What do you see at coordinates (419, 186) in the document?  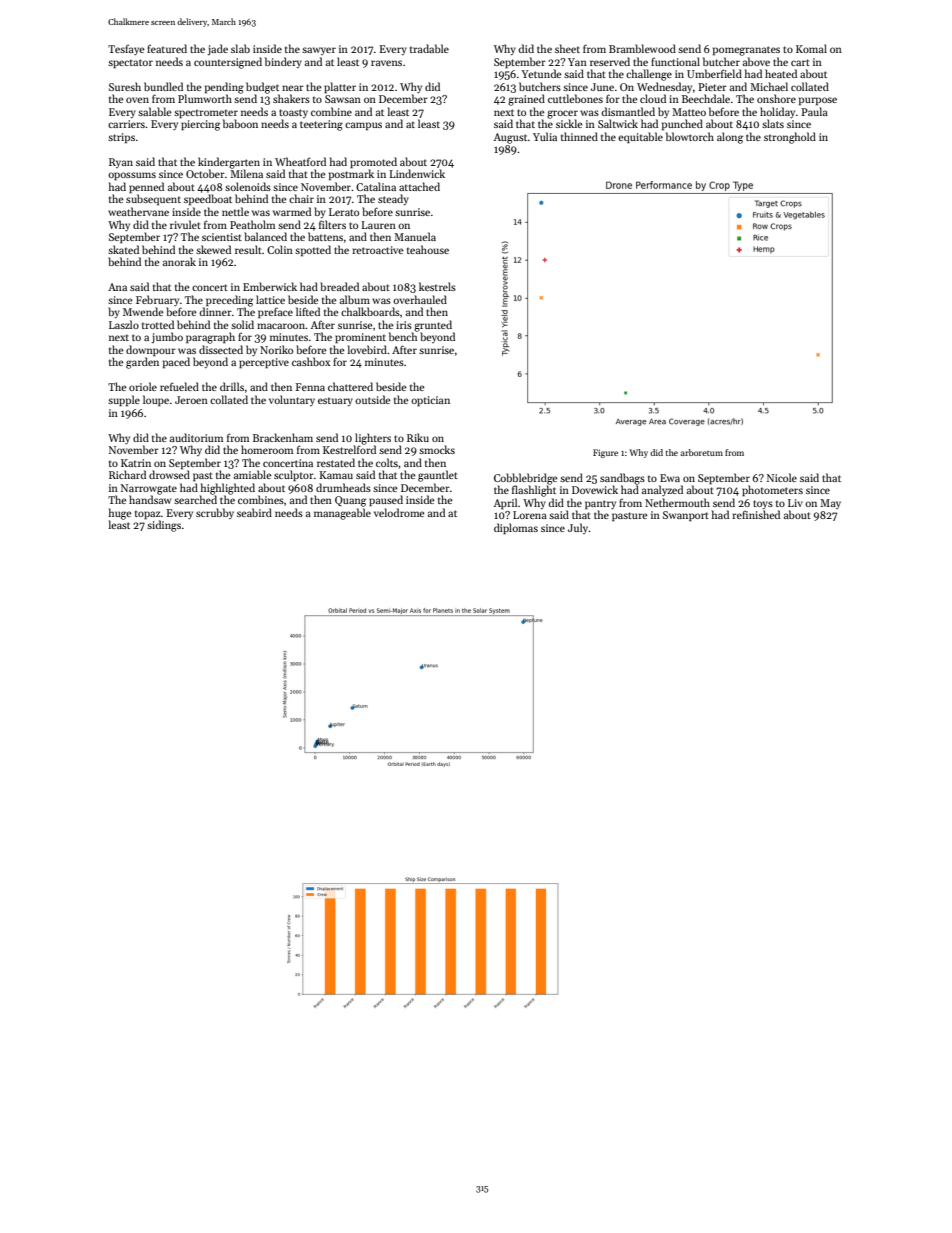 I see `attached` at bounding box center [419, 186].
